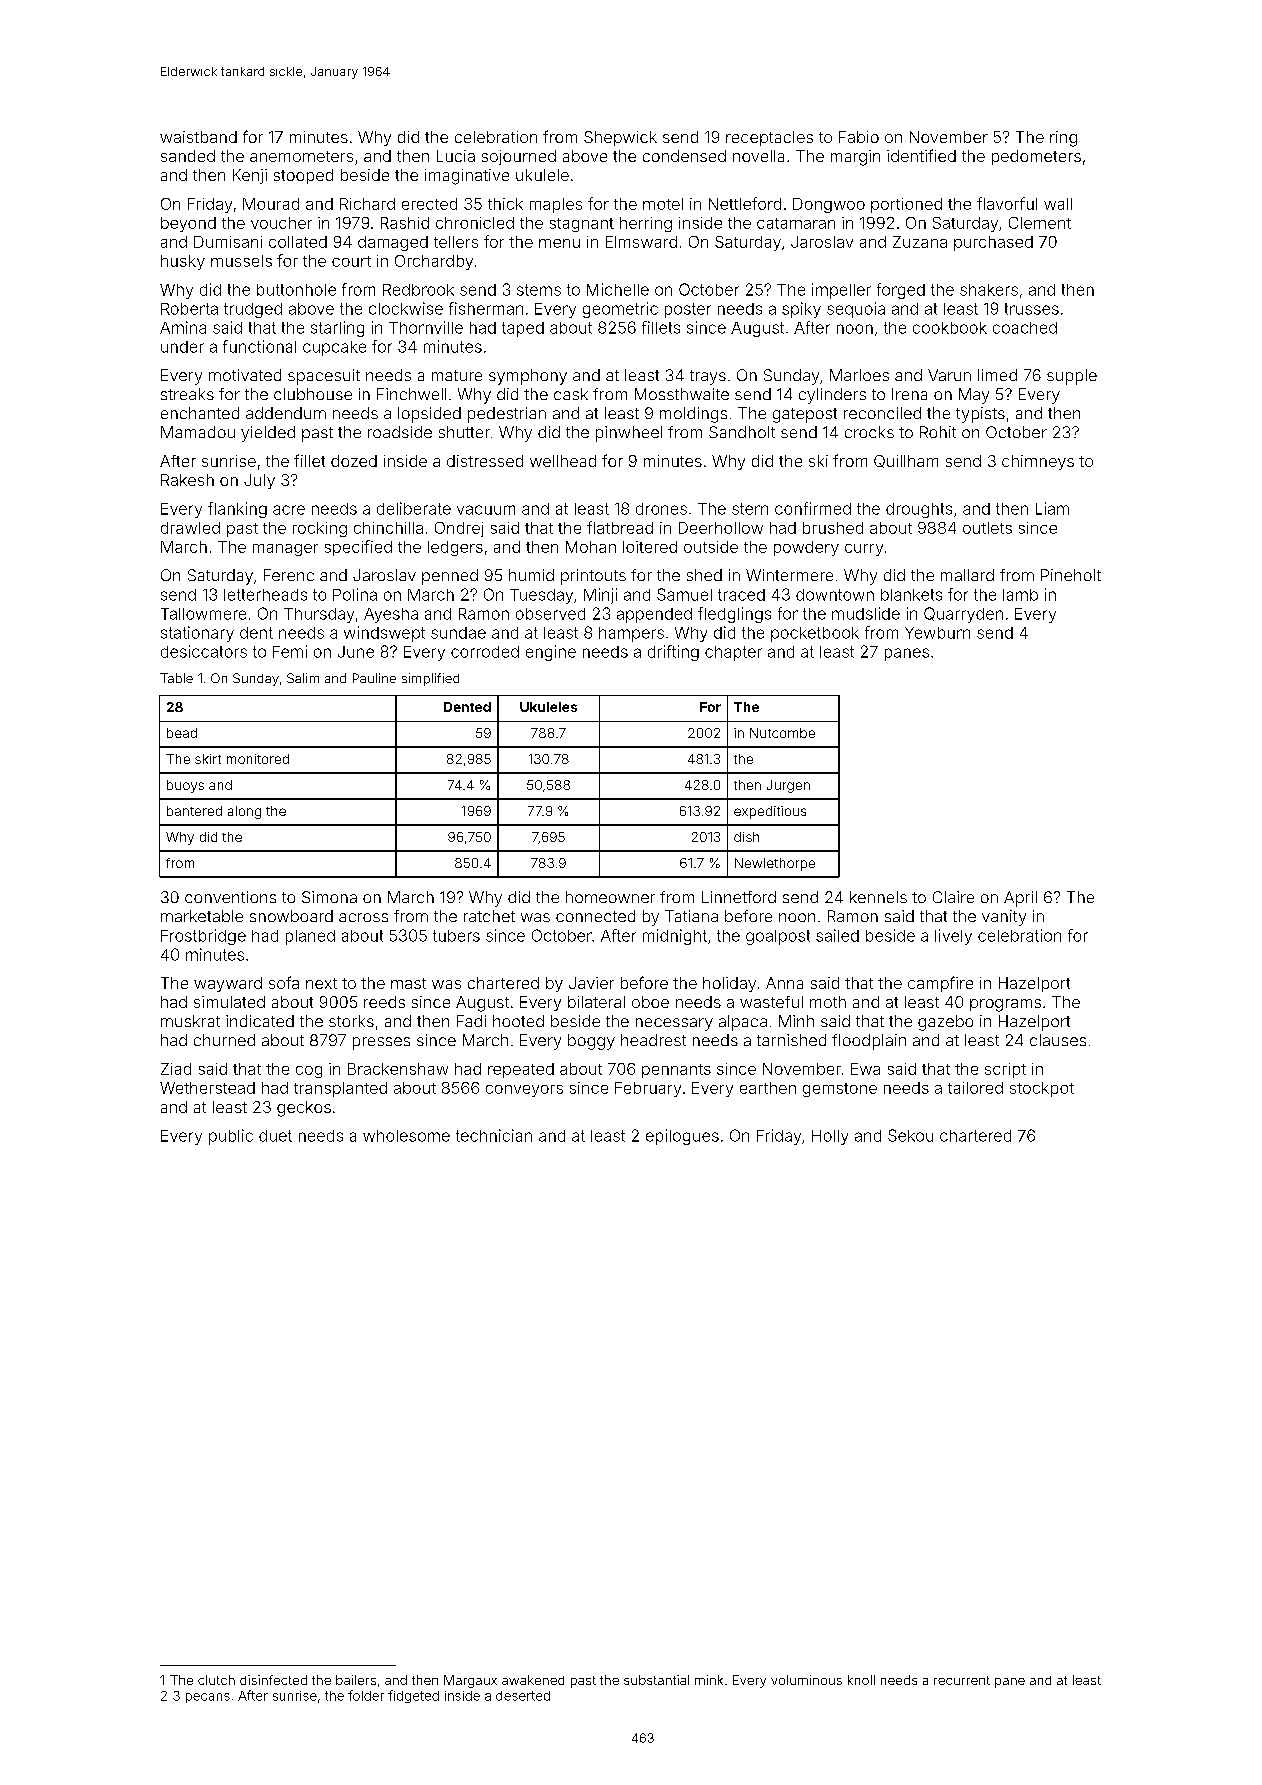  I want to click on bantered, so click(194, 811).
